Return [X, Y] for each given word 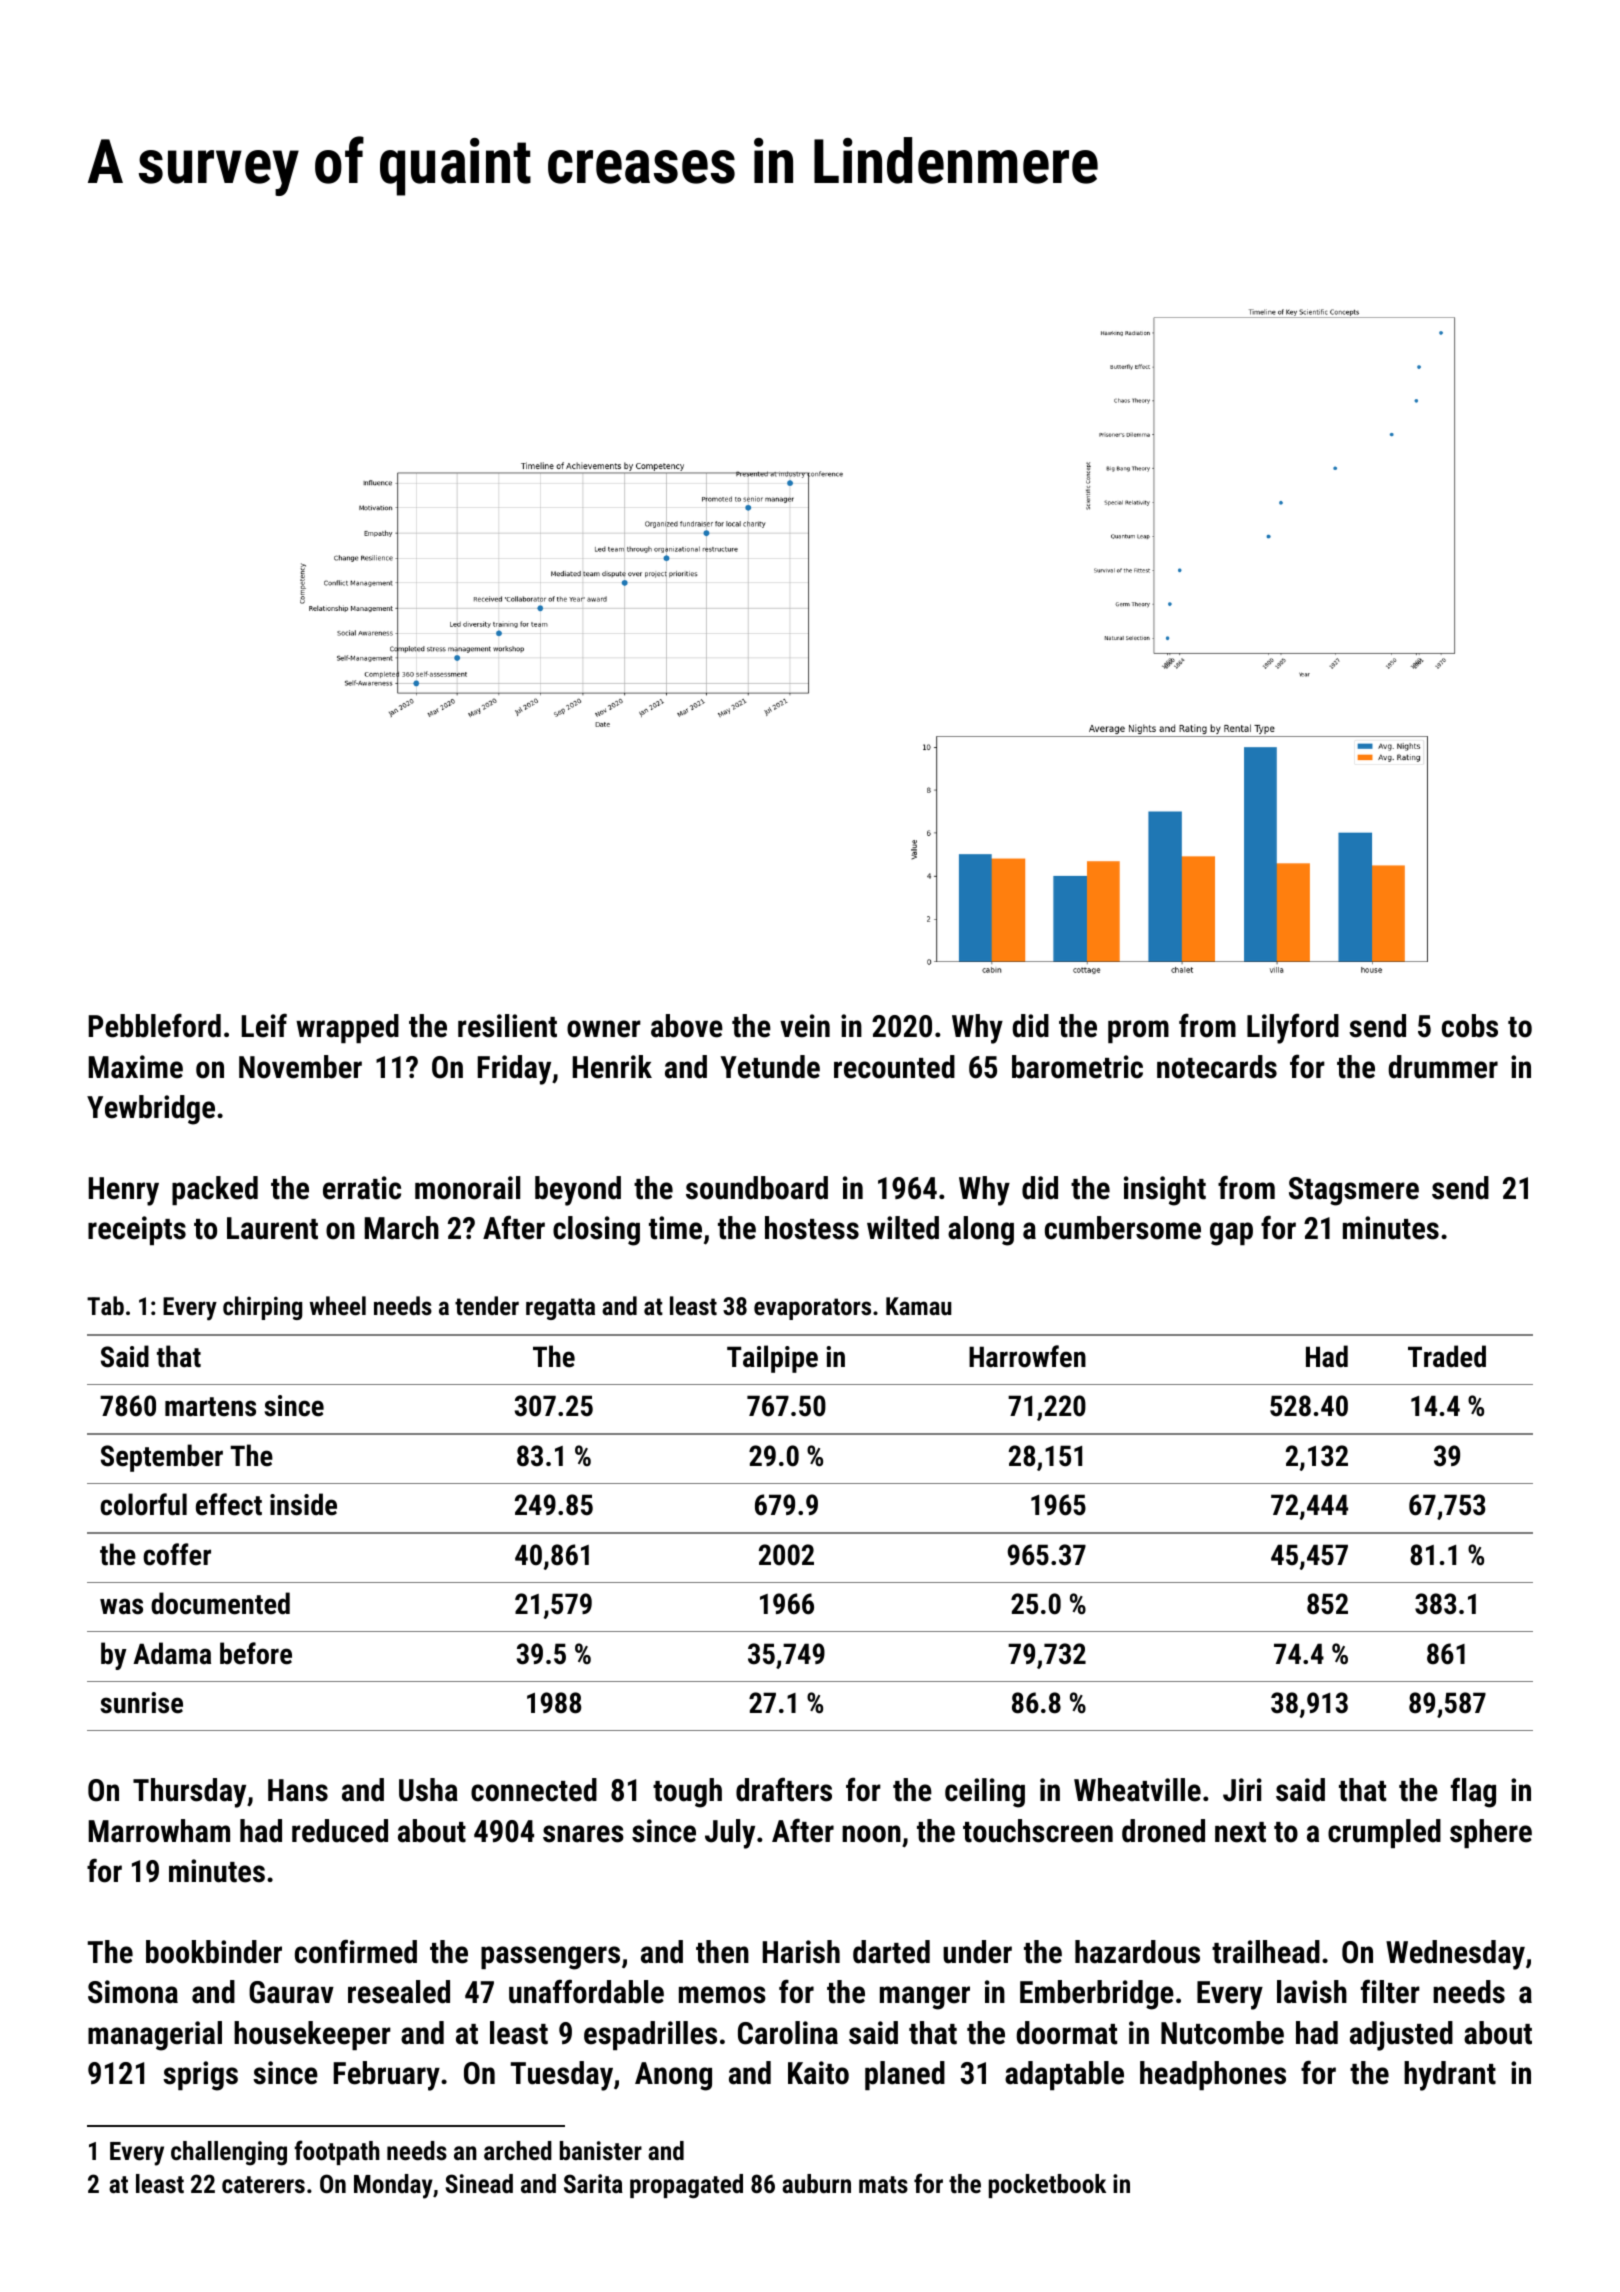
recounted [894, 1067]
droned [1163, 1831]
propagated [686, 2186]
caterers [263, 2184]
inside [303, 1504]
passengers [550, 1958]
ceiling [985, 1793]
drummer [1443, 1067]
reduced [340, 1831]
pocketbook [1047, 2186]
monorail [467, 1188]
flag [1473, 1792]
